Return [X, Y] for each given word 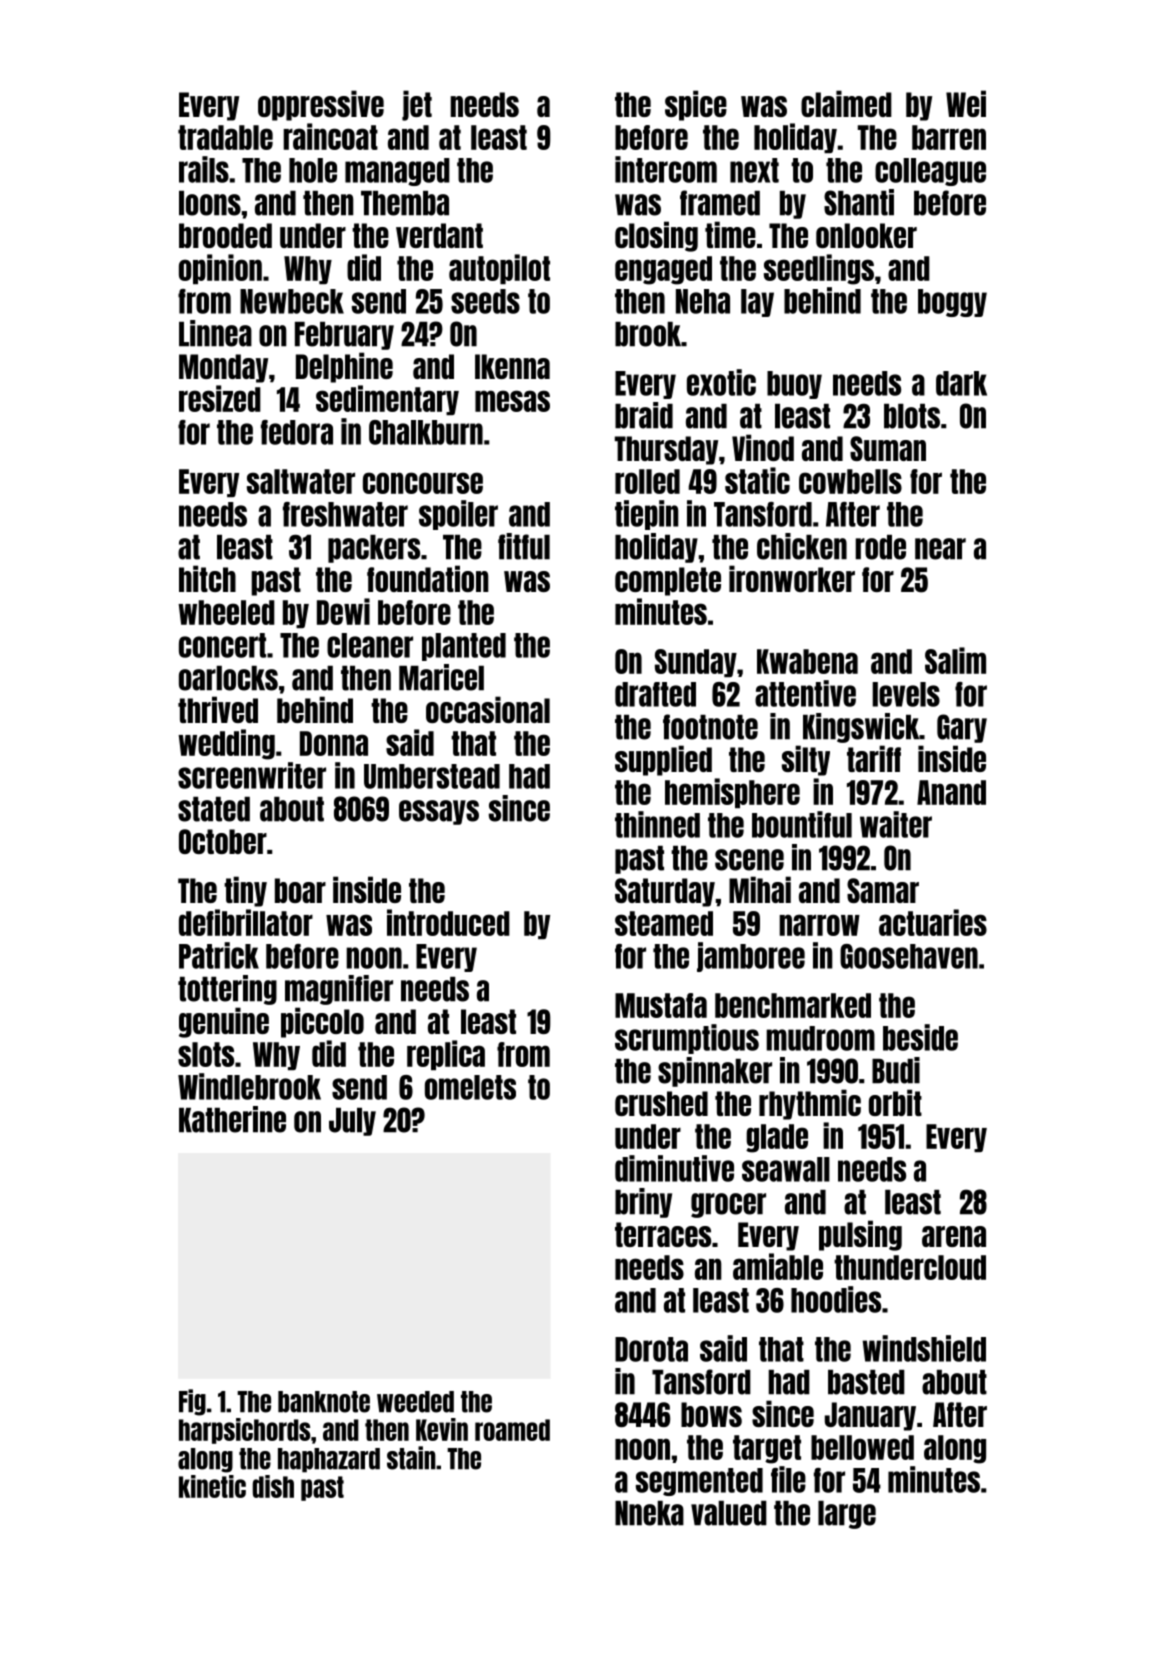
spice [696, 105]
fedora [297, 432]
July [352, 1122]
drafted [655, 694]
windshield [924, 1348]
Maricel [441, 677]
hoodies [836, 1299]
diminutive [674, 1168]
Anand [951, 792]
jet [417, 105]
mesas [512, 401]
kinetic [212, 1486]
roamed [512, 1430]
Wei [966, 103]
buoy [794, 385]
